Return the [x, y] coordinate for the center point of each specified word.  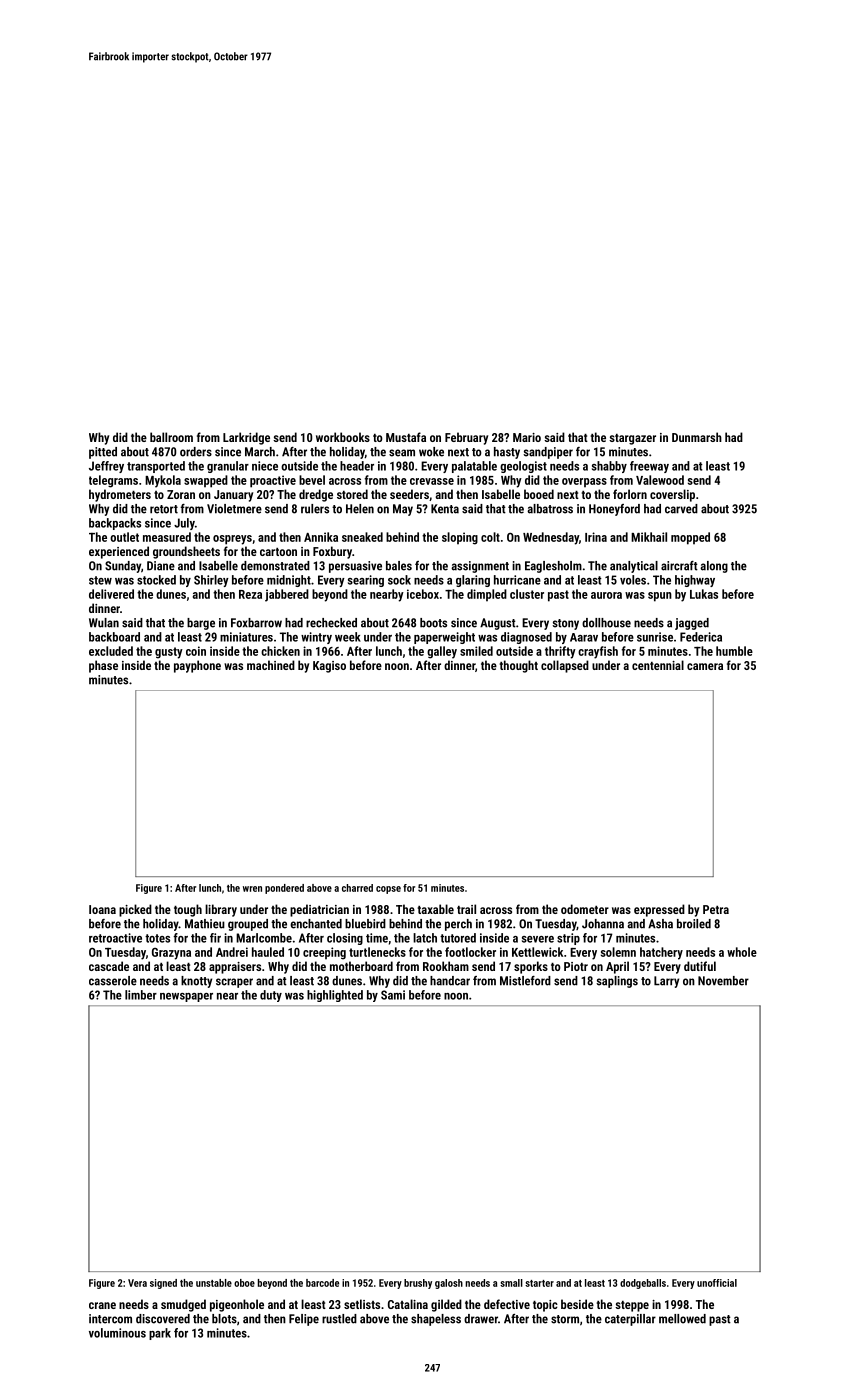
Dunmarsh [697, 437]
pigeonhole [237, 1305]
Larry [666, 982]
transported [156, 467]
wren [252, 889]
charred [357, 888]
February [466, 438]
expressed [659, 910]
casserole [113, 981]
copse [388, 890]
